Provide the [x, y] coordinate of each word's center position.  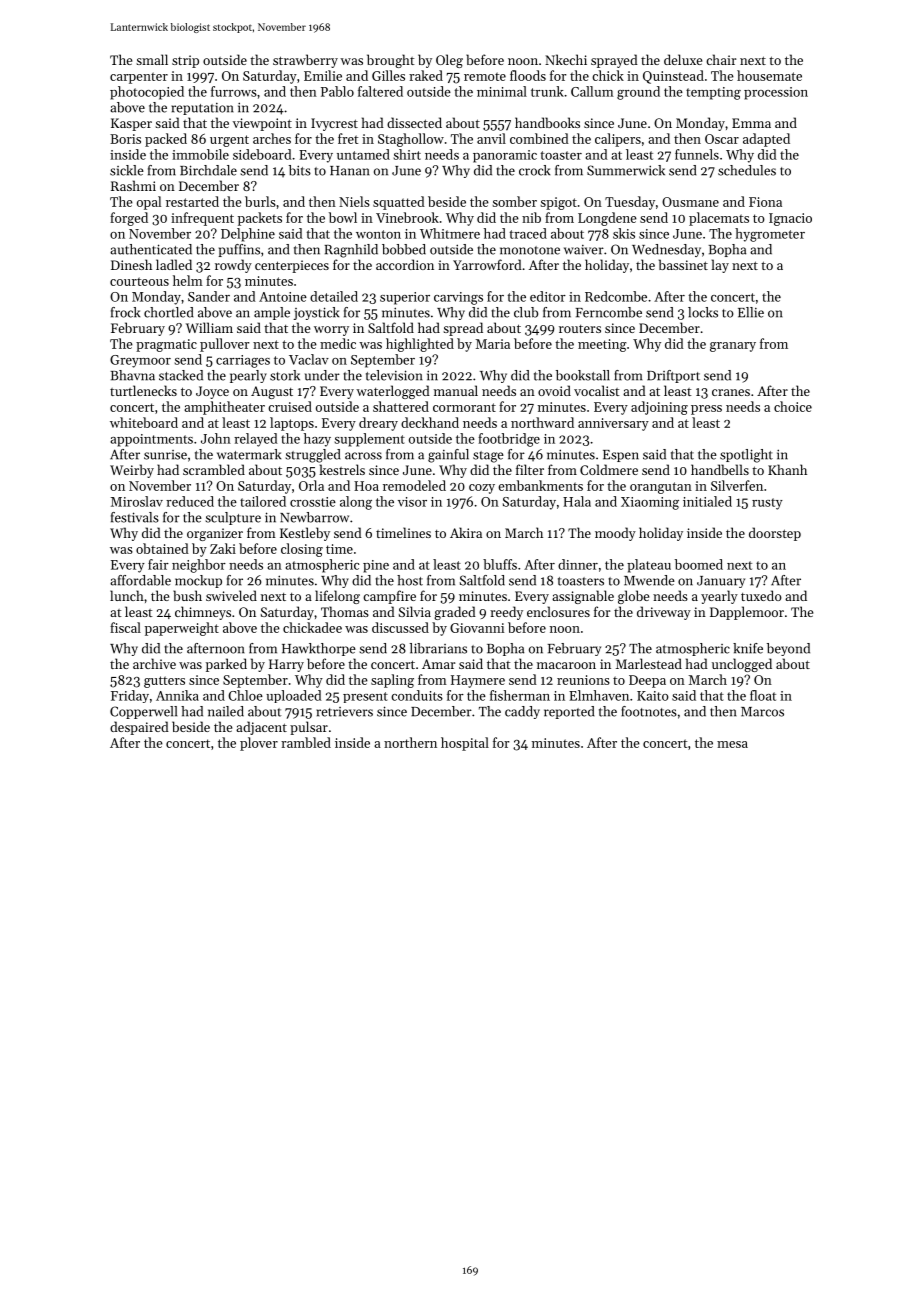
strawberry [305, 61]
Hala [577, 501]
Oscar [722, 139]
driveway [664, 613]
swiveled [231, 595]
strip [185, 61]
